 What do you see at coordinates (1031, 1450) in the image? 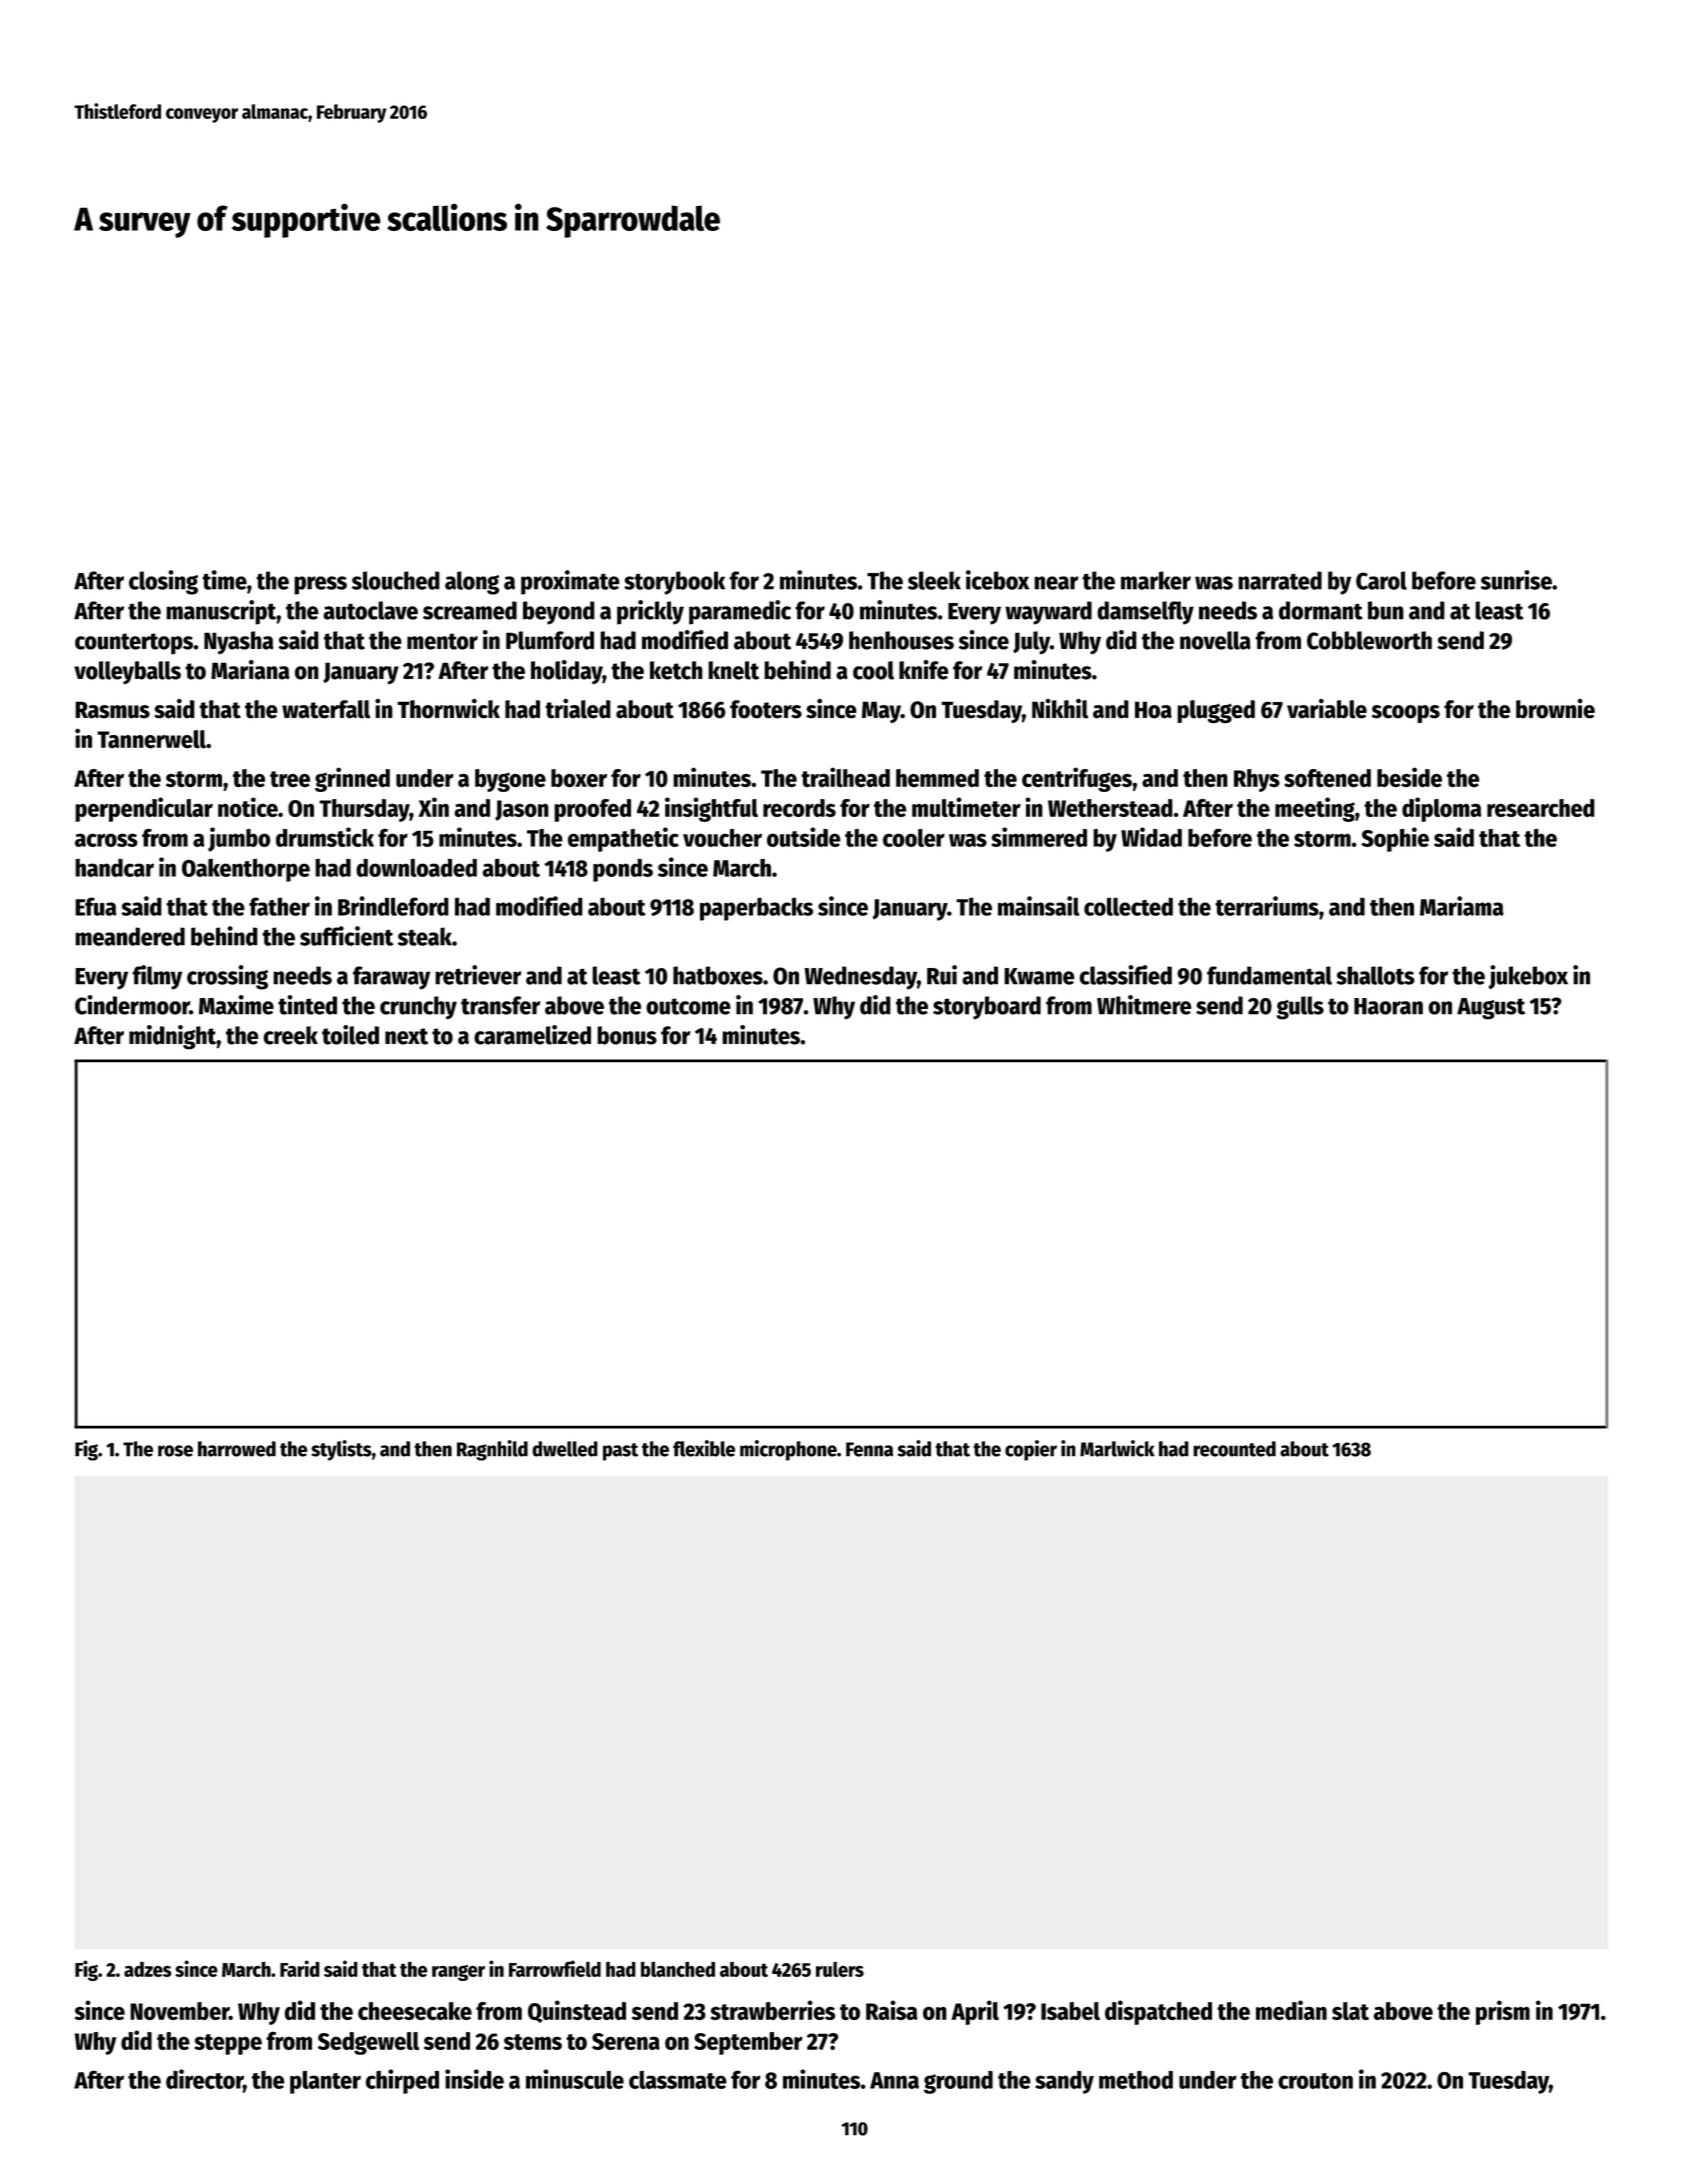
I see `copier` at bounding box center [1031, 1450].
